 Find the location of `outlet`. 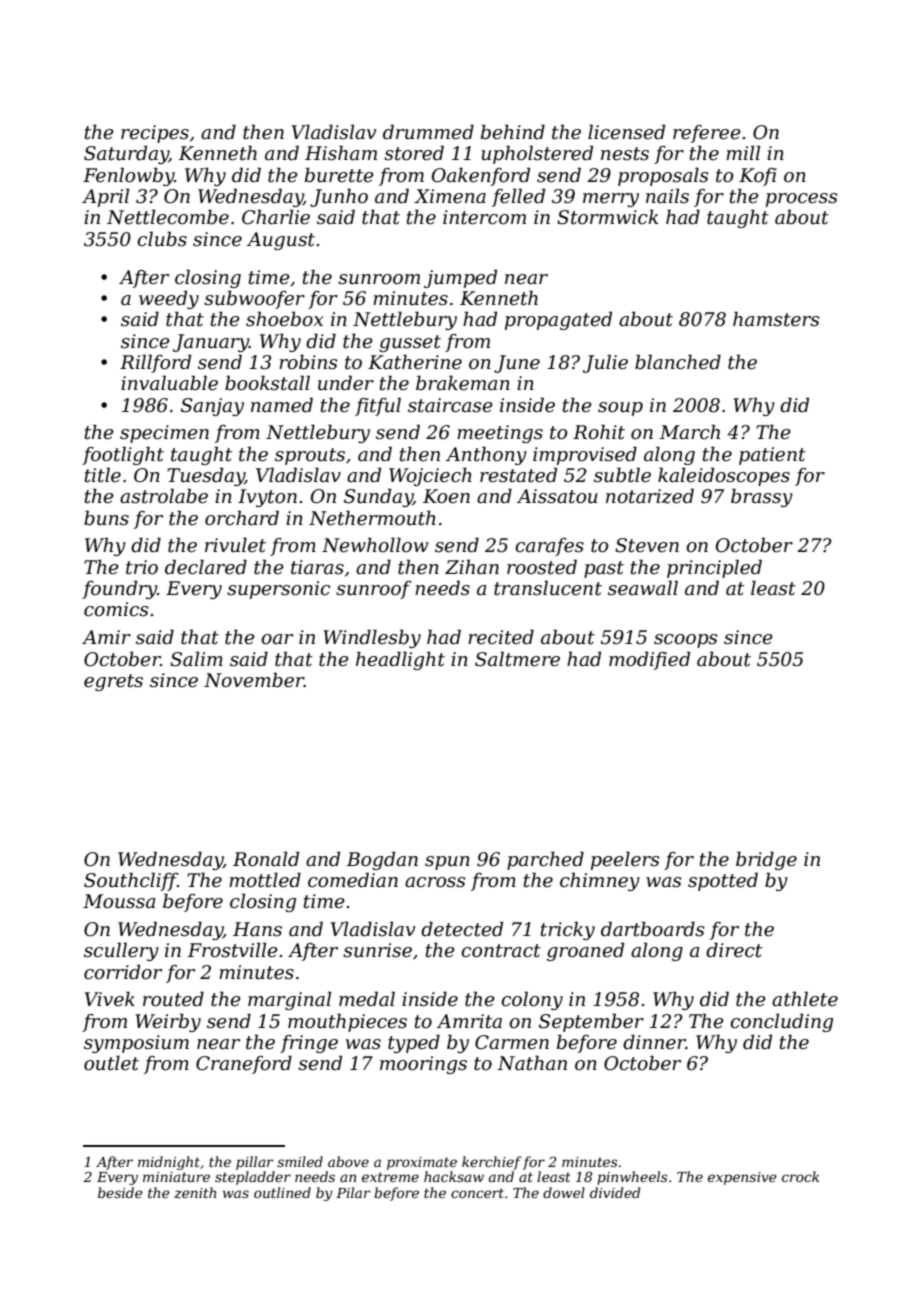

outlet is located at coordinates (111, 1063).
